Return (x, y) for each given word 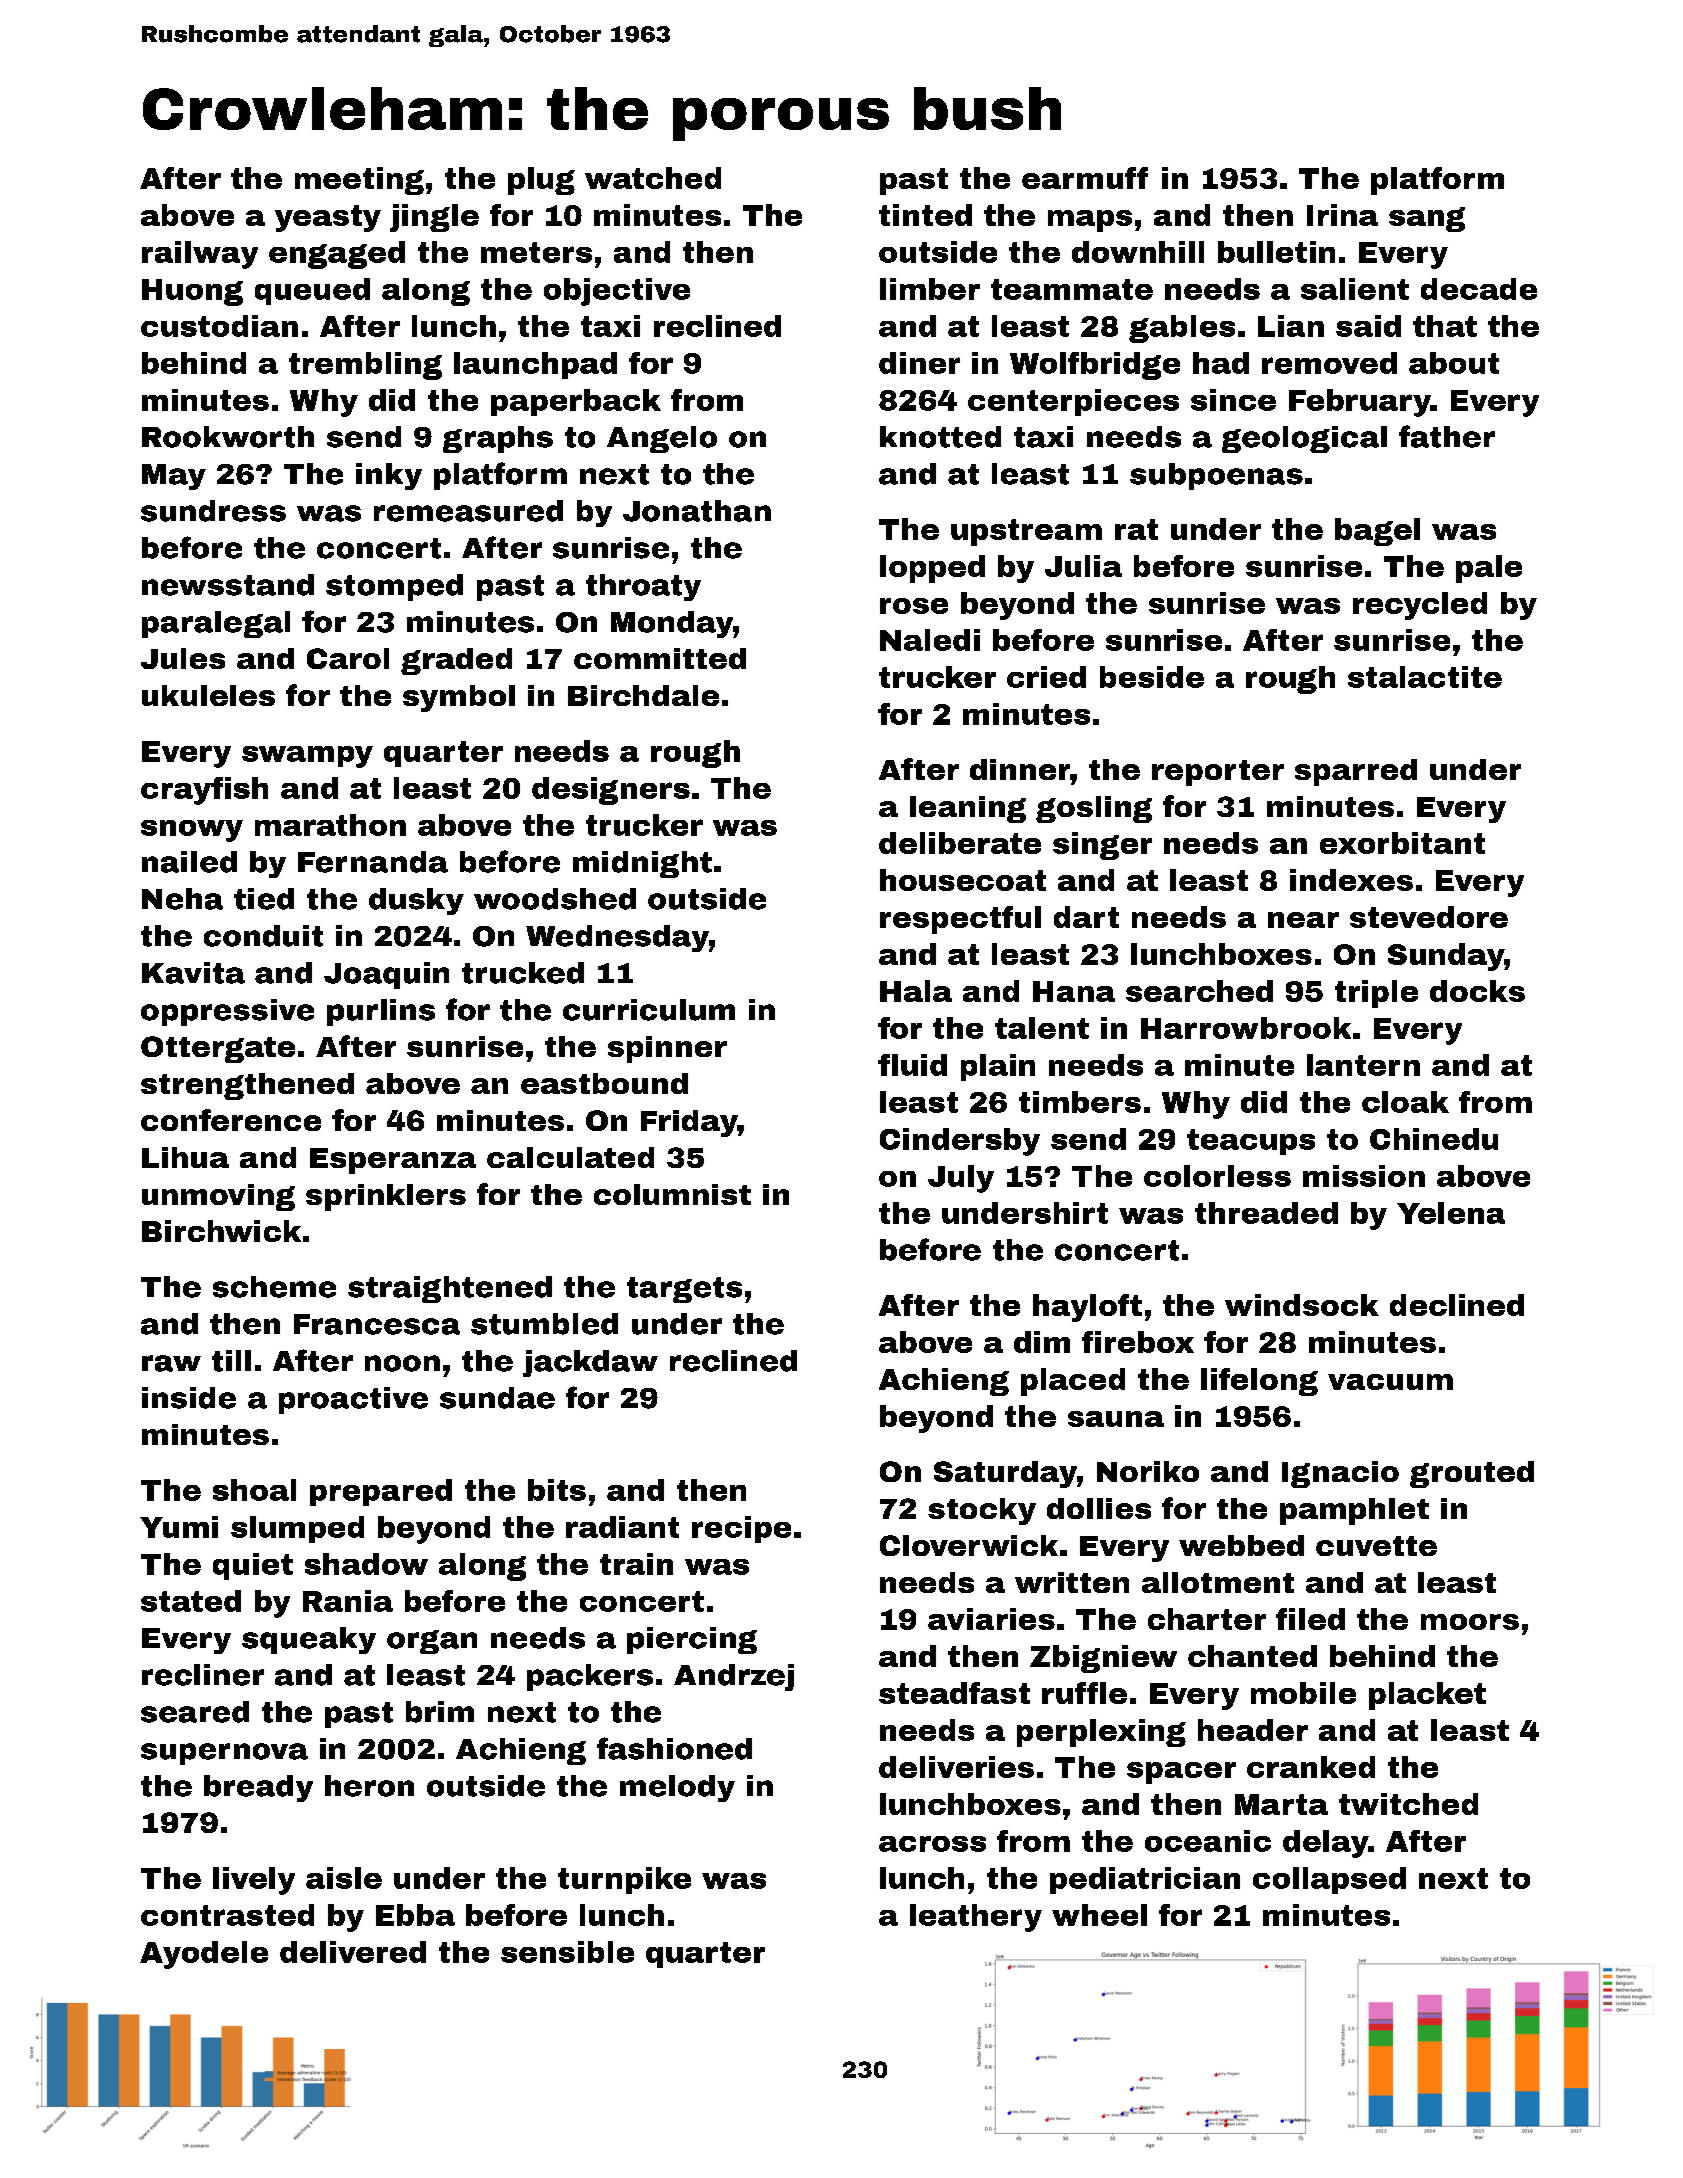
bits (557, 1490)
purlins (381, 1012)
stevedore (1429, 917)
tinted (925, 215)
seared (195, 1712)
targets (684, 1290)
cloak (1405, 1102)
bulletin (1276, 252)
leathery (976, 1918)
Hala (916, 991)
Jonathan (697, 511)
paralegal (216, 624)
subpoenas (1216, 476)
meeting (359, 181)
